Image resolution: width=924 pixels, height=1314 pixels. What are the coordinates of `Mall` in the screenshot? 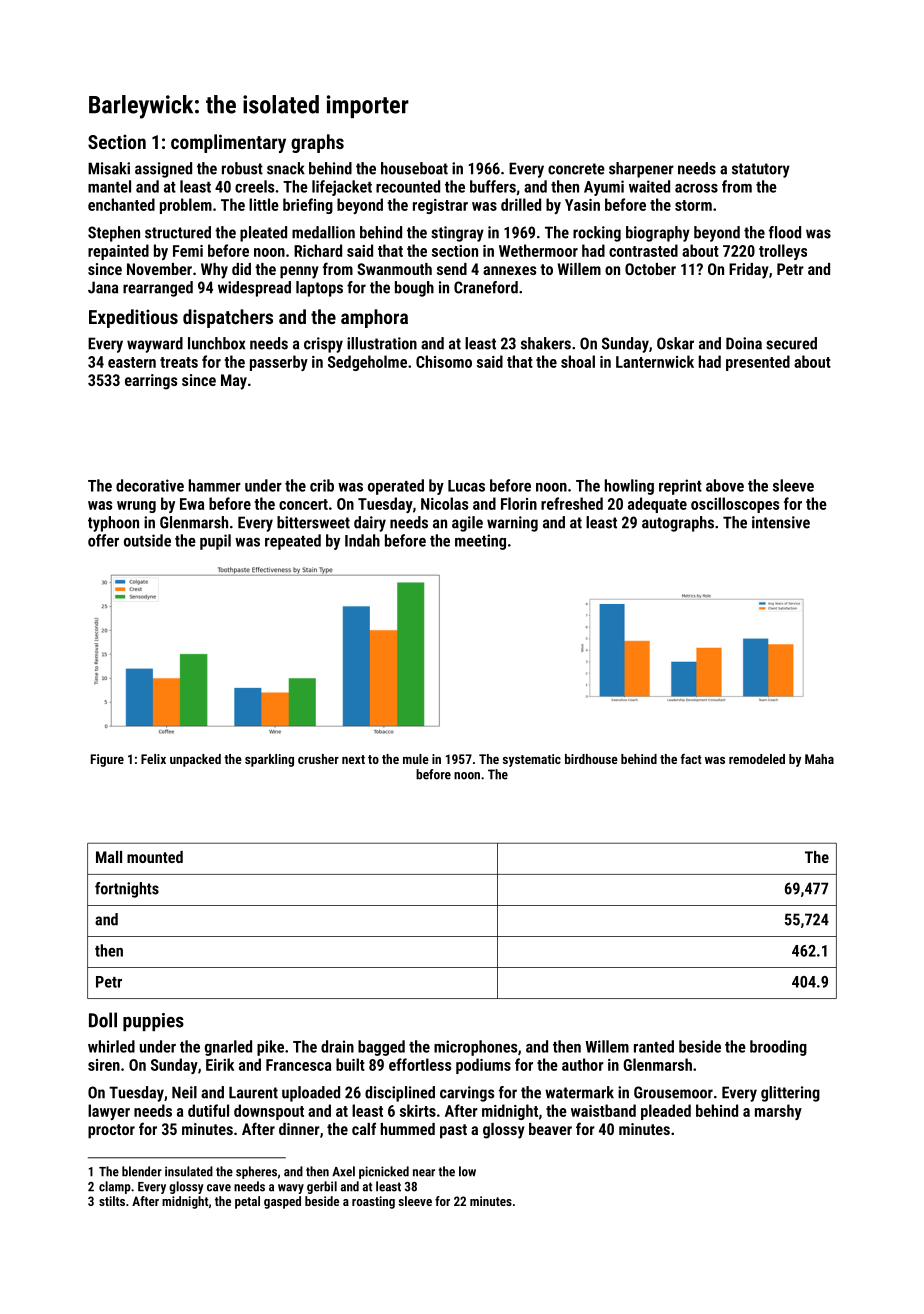 It's located at (109, 857).
